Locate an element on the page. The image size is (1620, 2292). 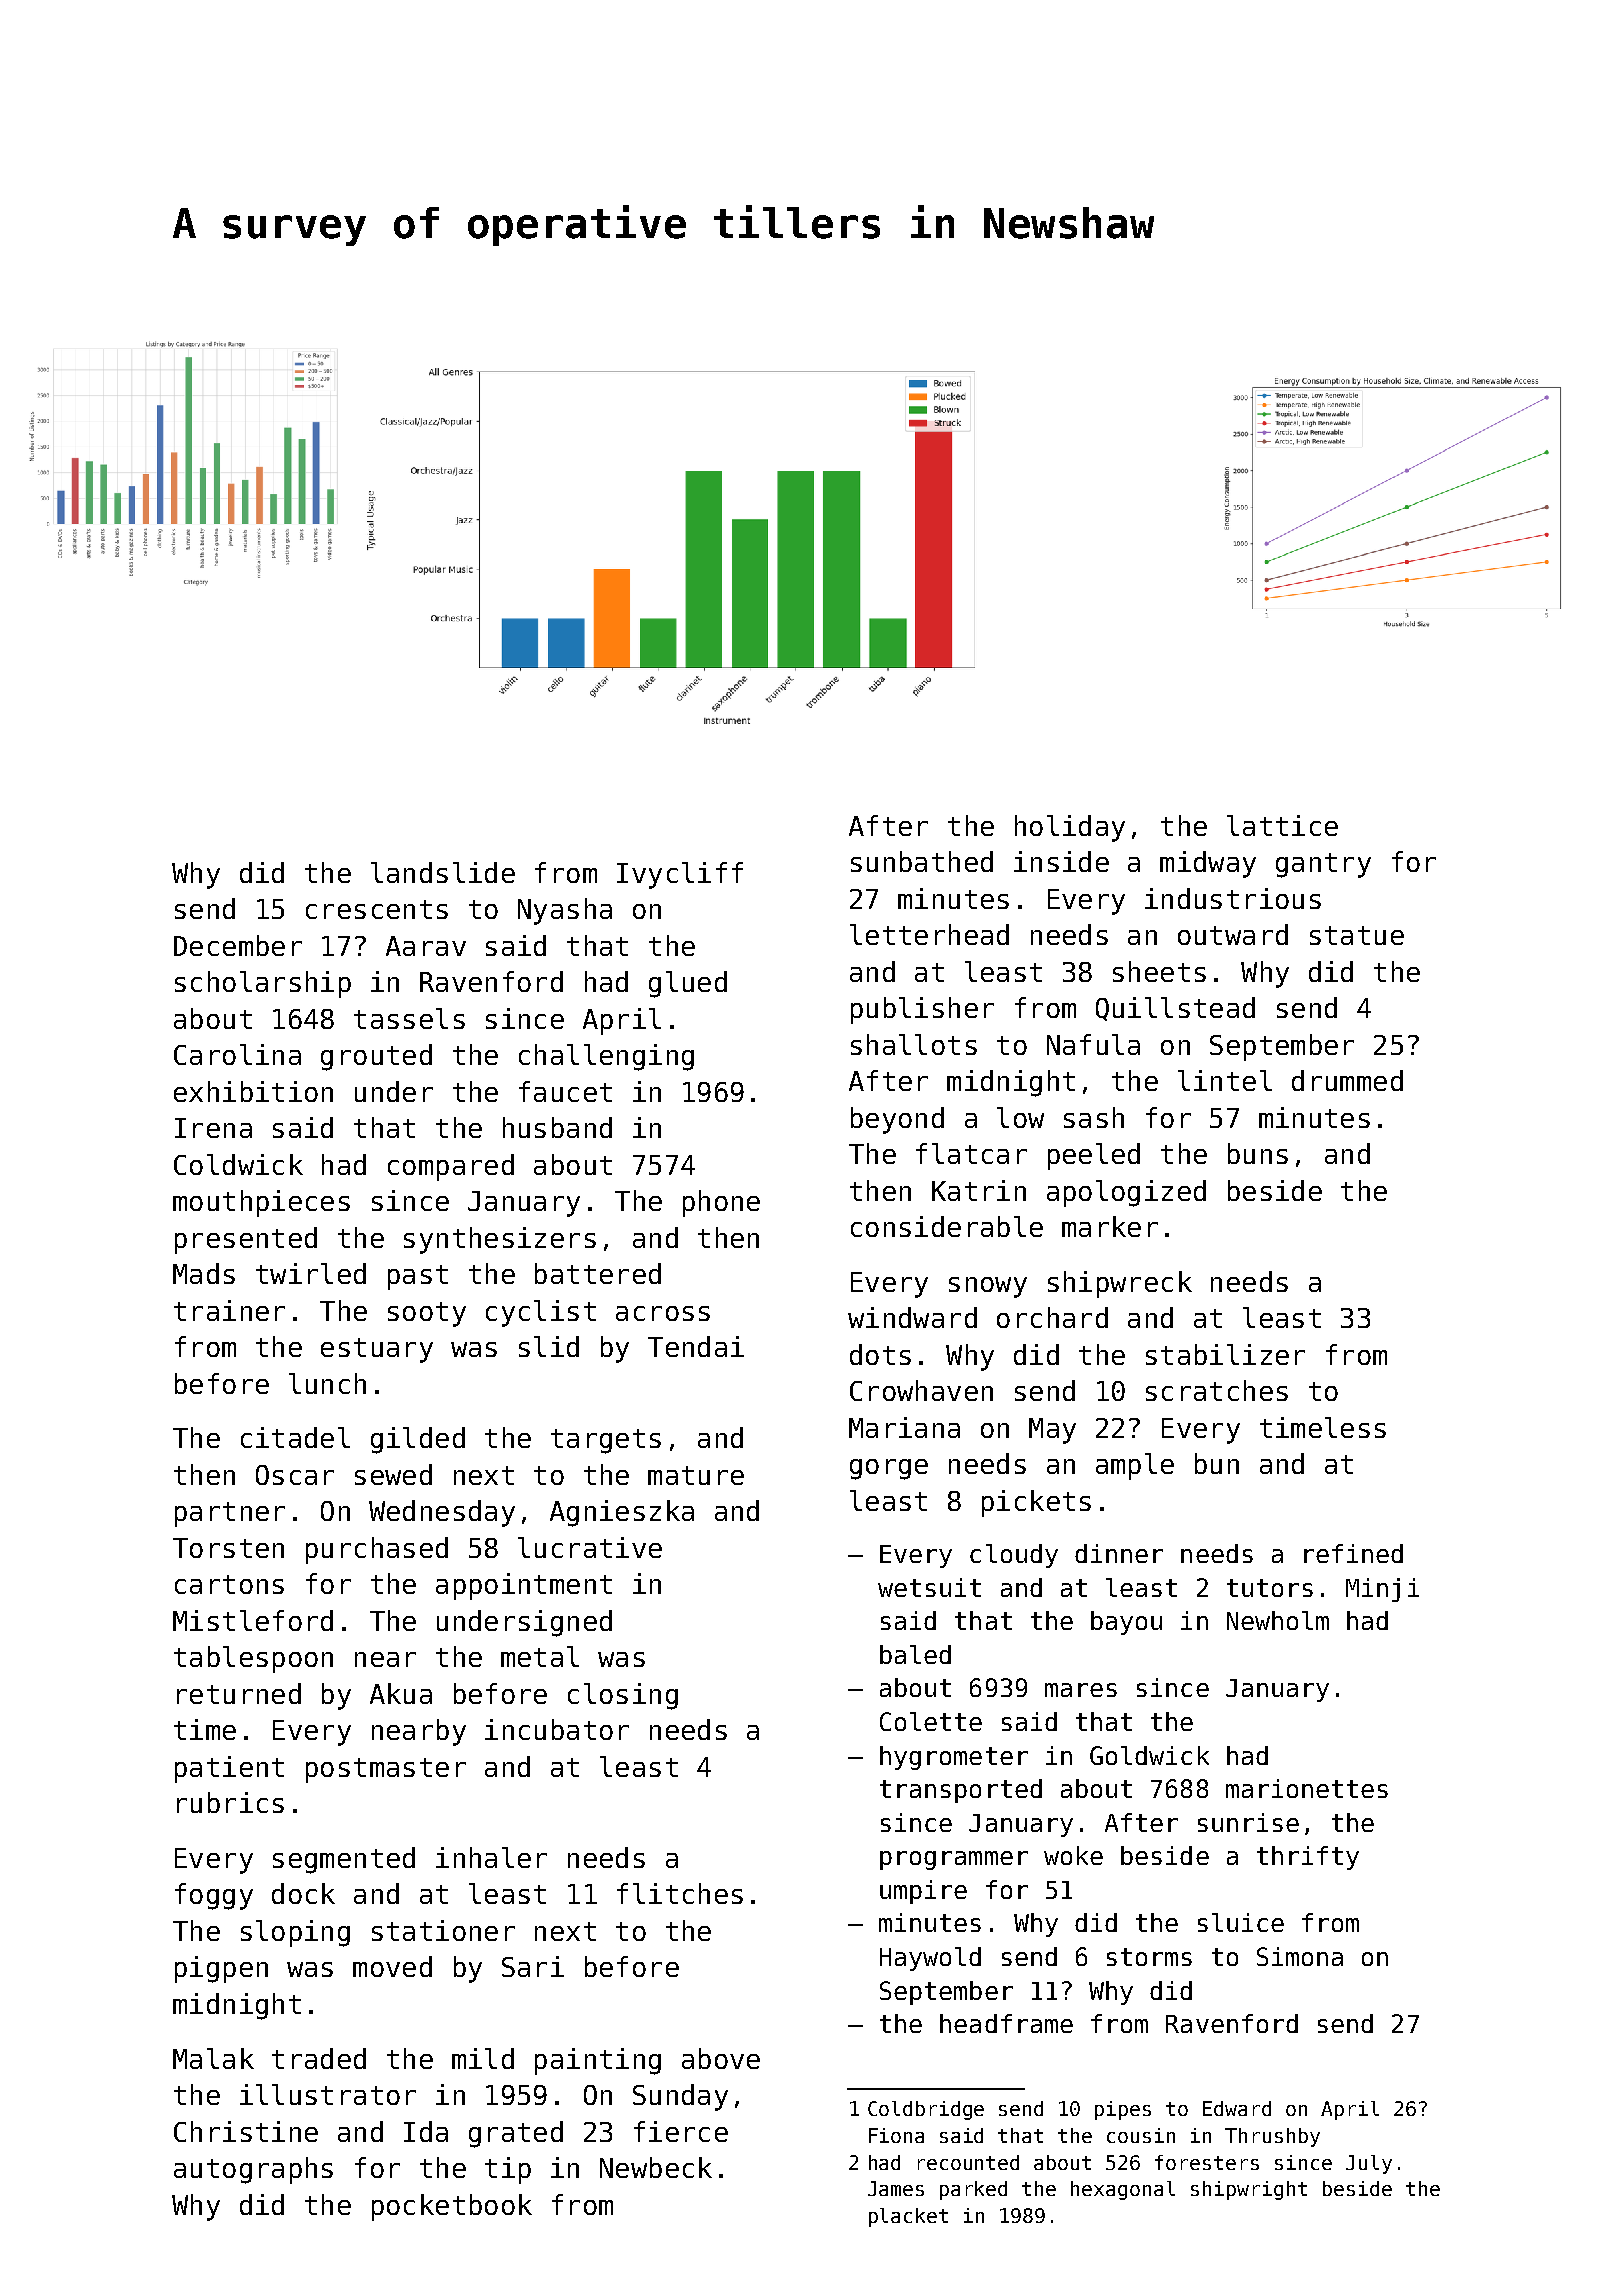
Christine is located at coordinates (246, 2131).
